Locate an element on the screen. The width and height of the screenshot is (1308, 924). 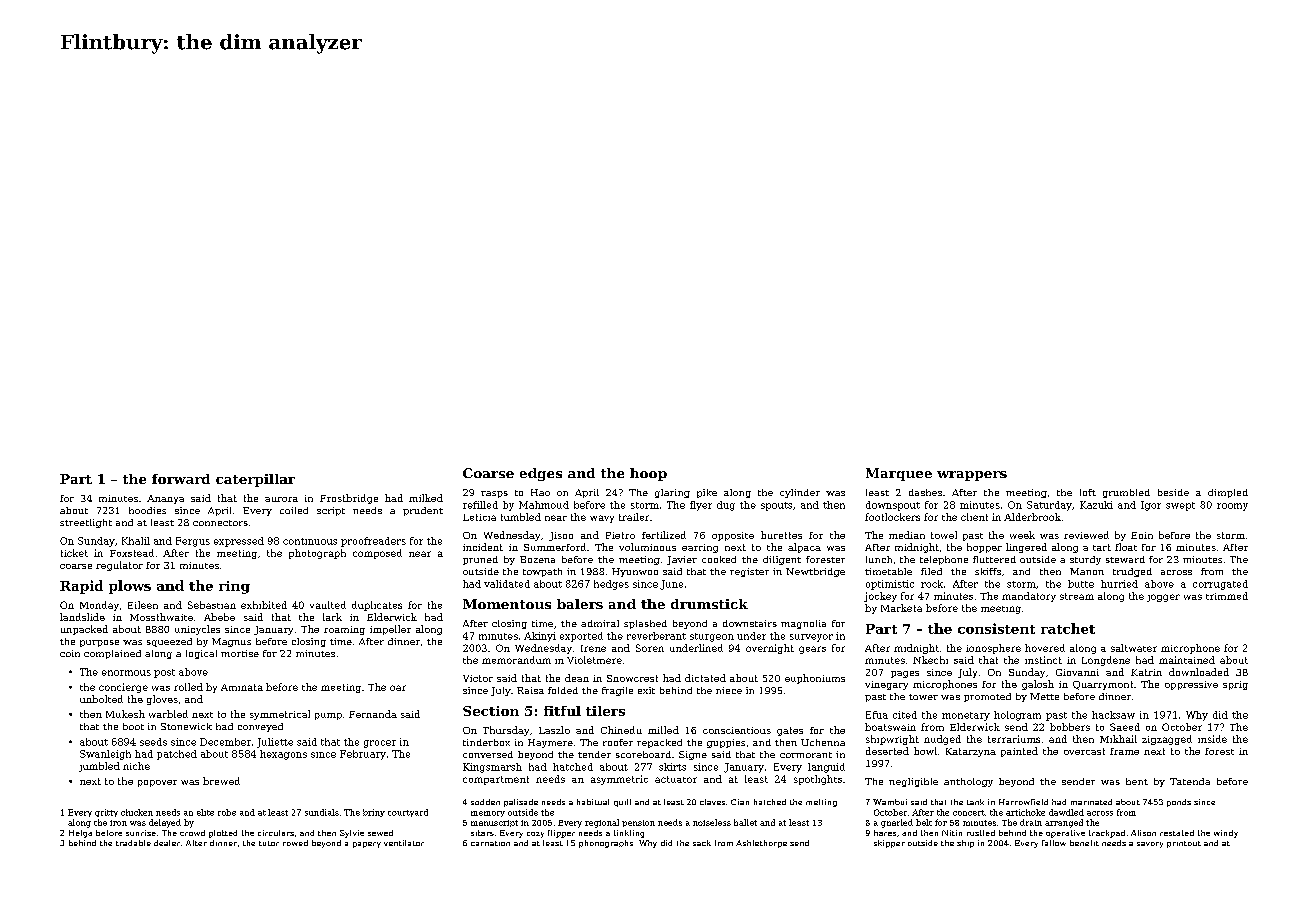
lark is located at coordinates (332, 617).
